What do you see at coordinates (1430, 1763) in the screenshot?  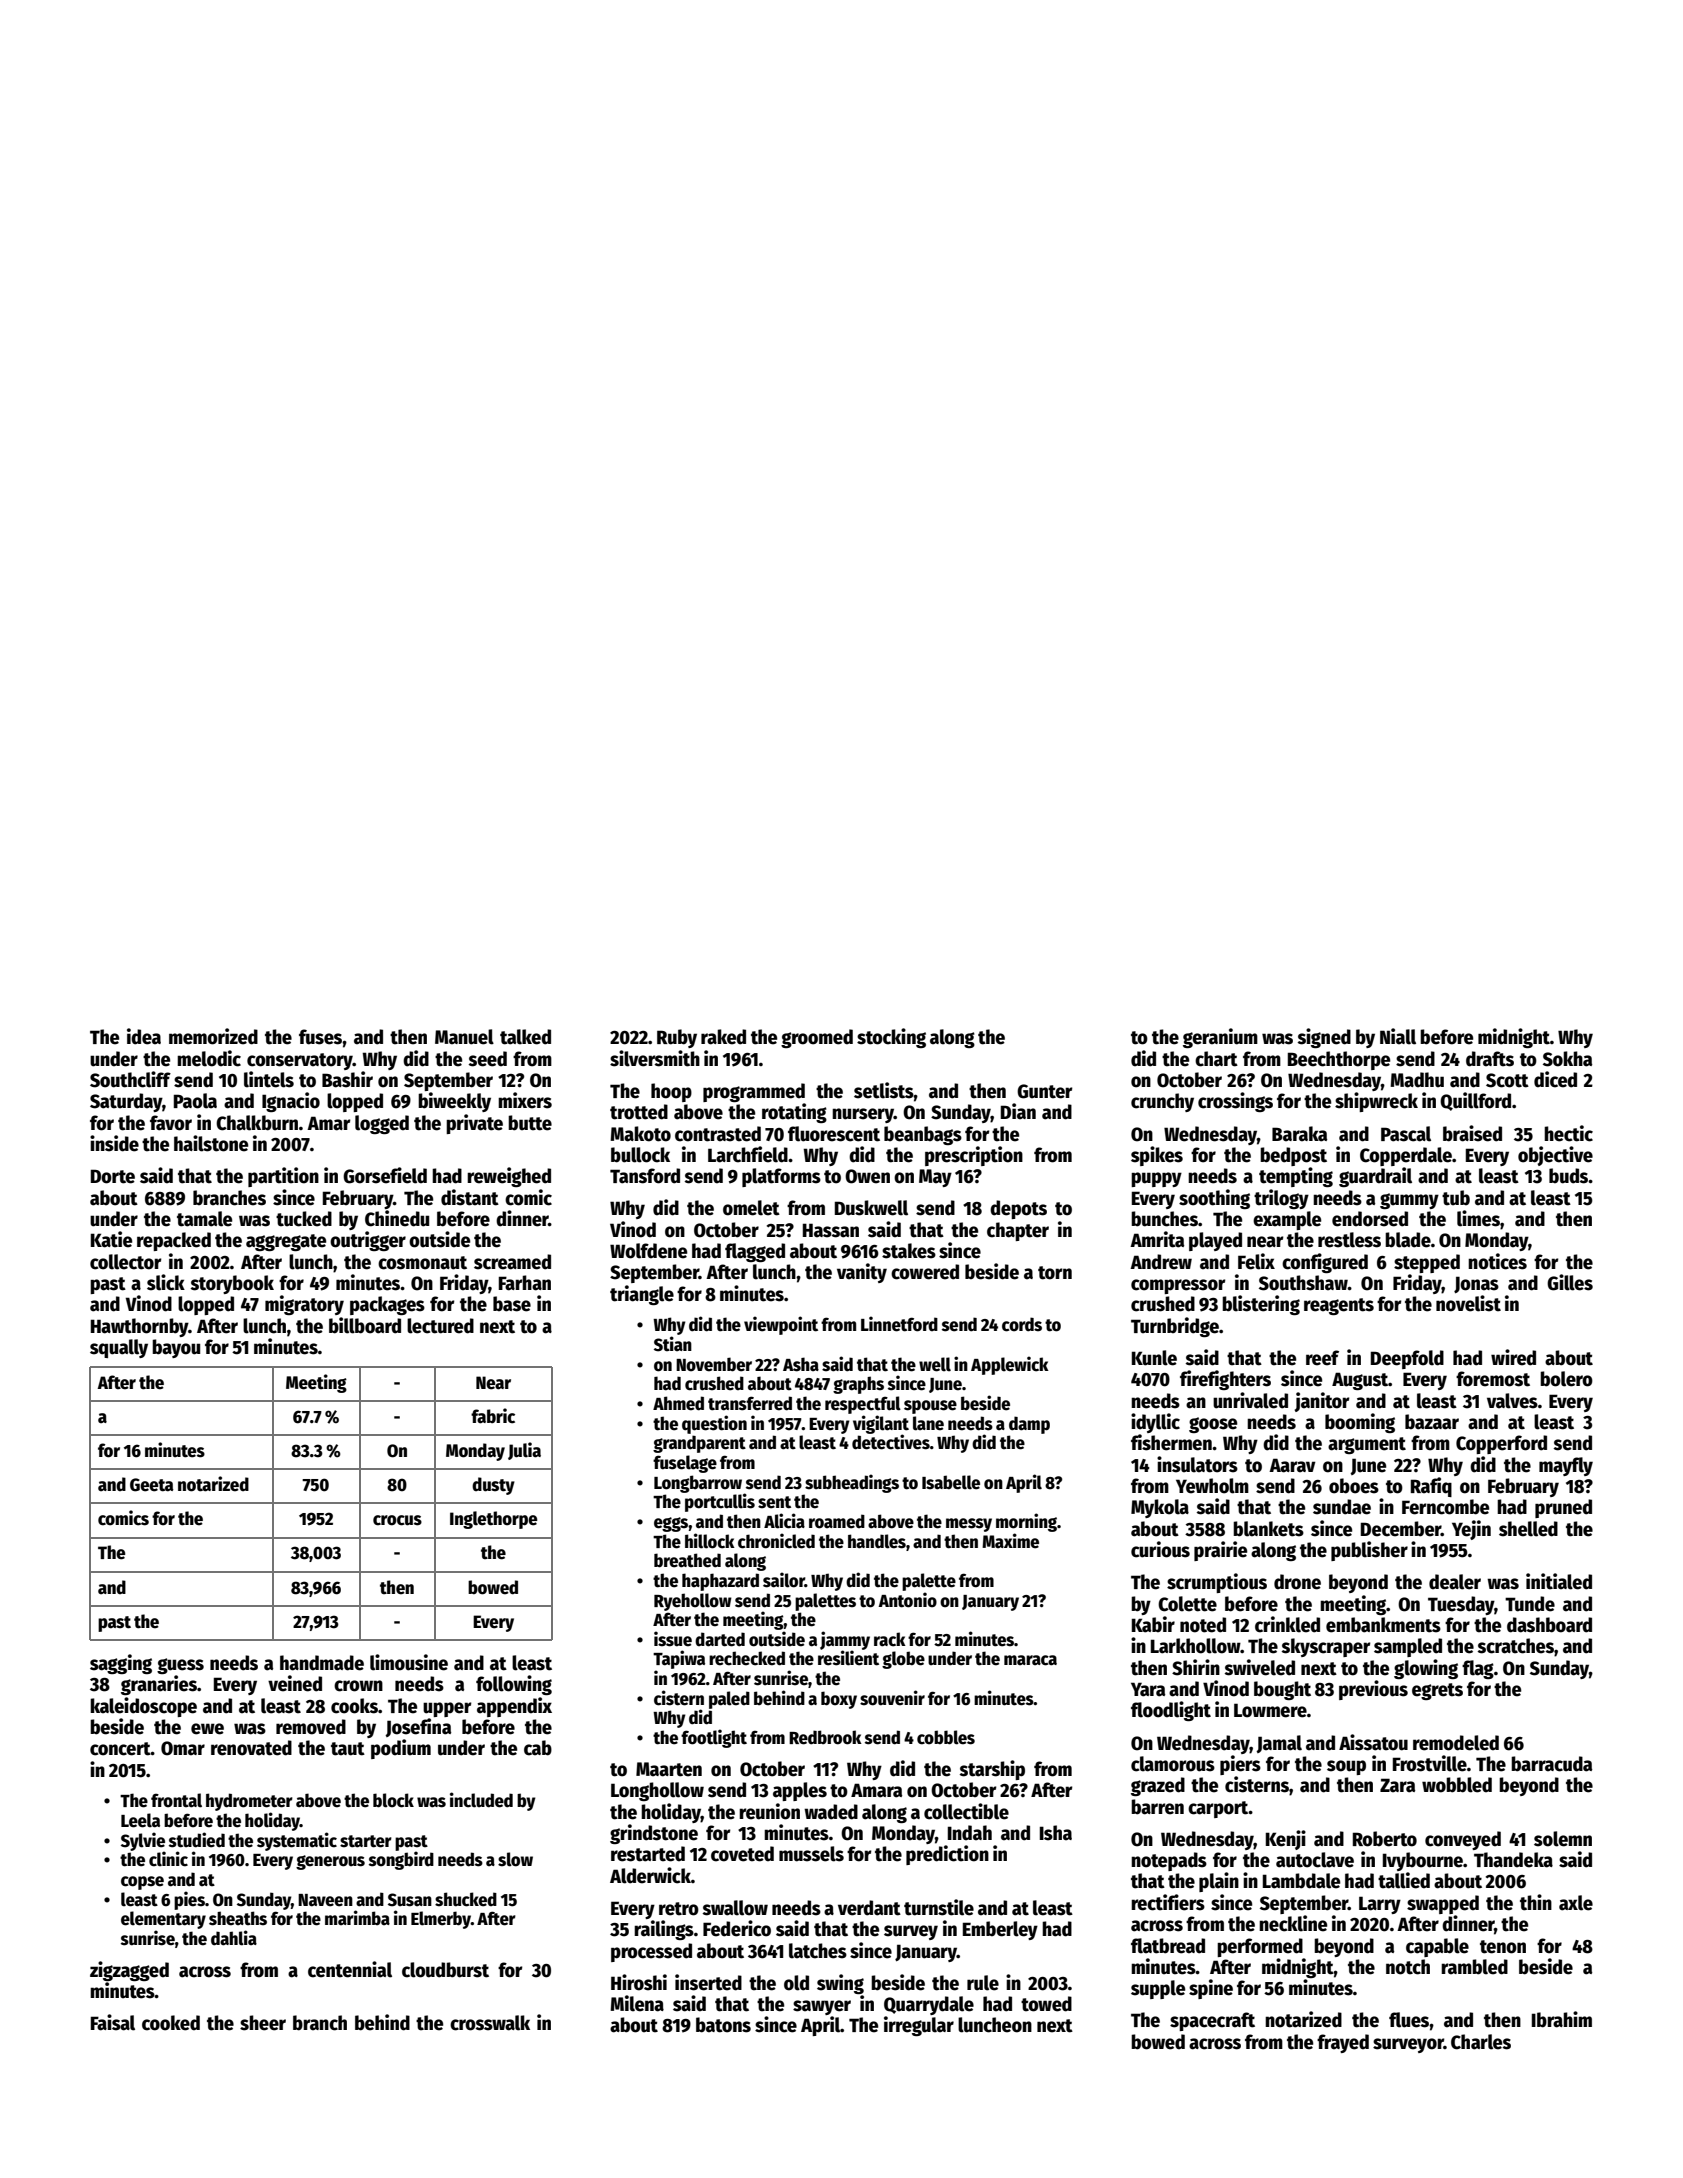 I see `Frostville` at bounding box center [1430, 1763].
